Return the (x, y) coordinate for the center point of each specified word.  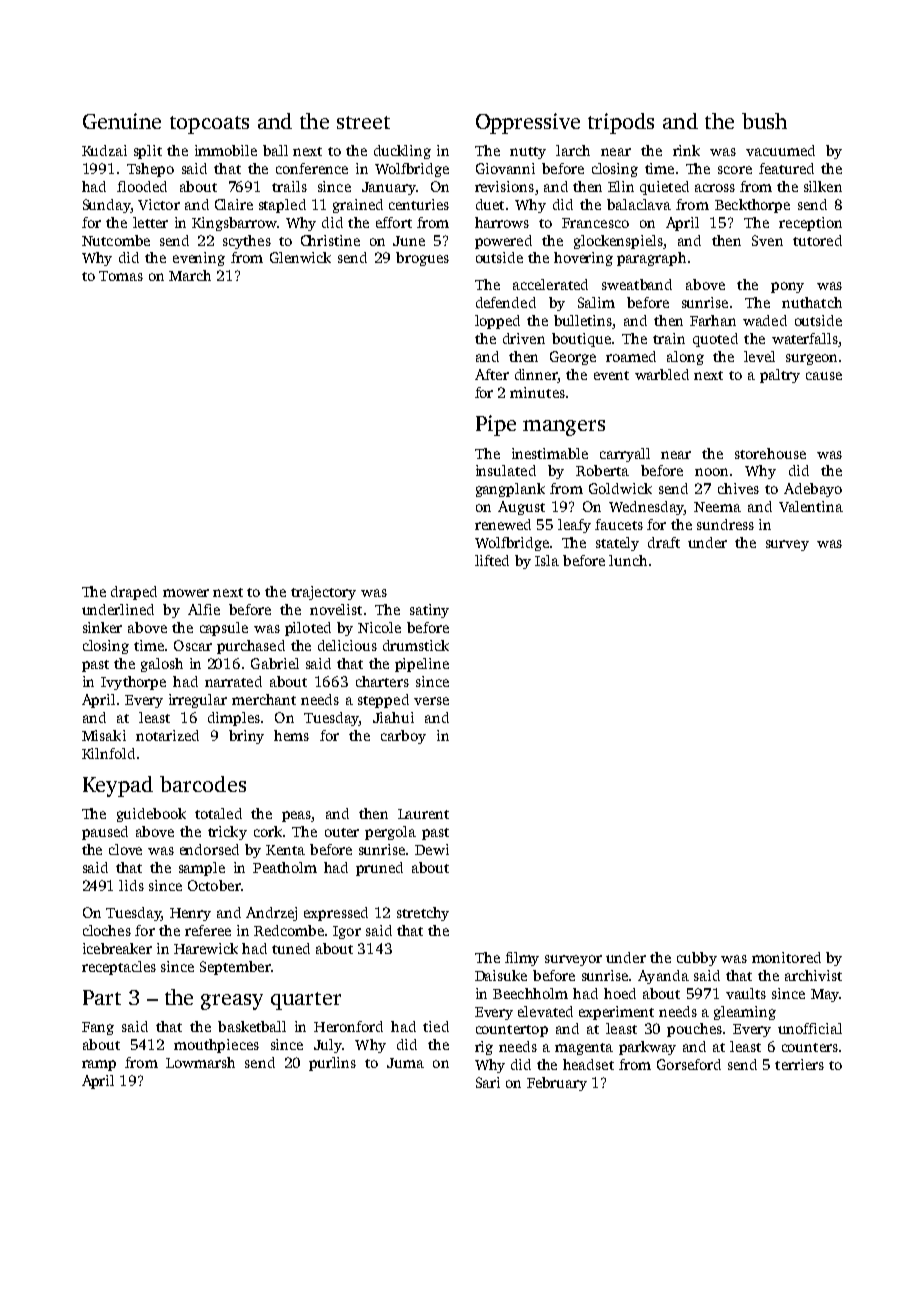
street (363, 122)
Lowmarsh (200, 1062)
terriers (799, 1064)
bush (764, 121)
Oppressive (528, 123)
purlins (332, 1064)
